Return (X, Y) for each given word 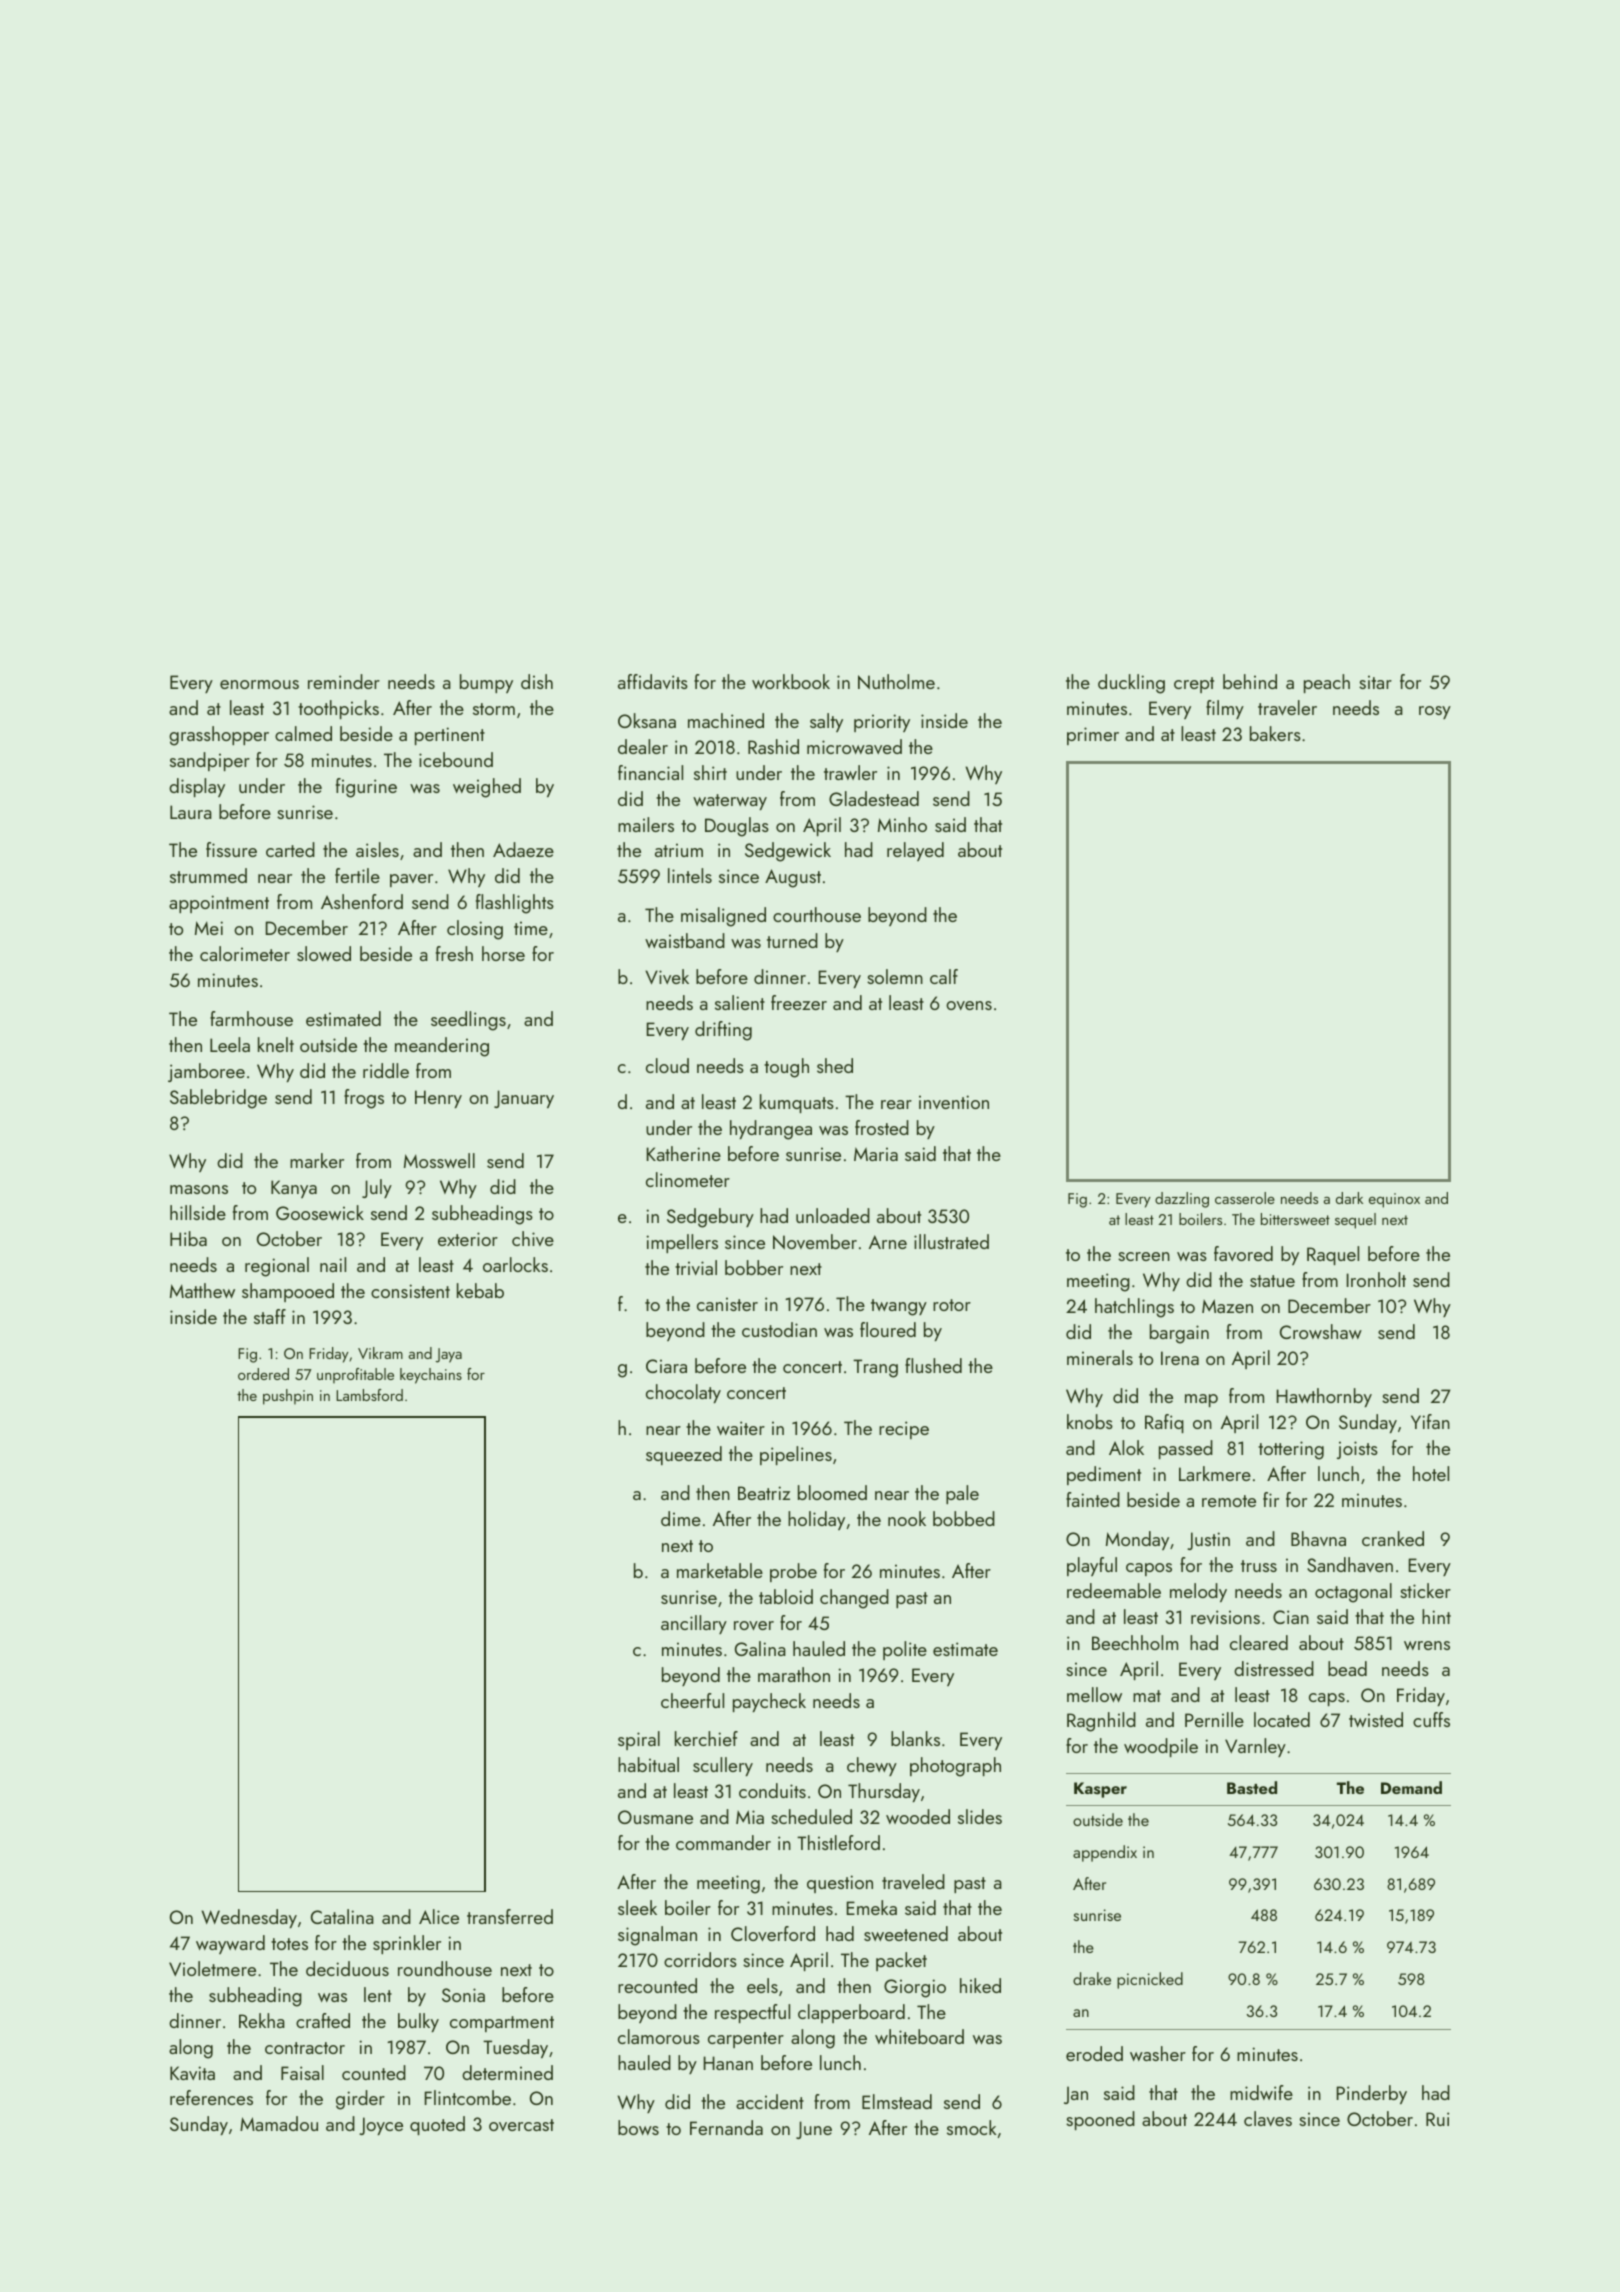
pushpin (288, 1397)
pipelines (796, 1455)
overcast (521, 2125)
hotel (1431, 1473)
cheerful (692, 1700)
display (197, 787)
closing (475, 930)
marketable (720, 1570)
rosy (1435, 712)
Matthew (202, 1290)
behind (1250, 681)
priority (882, 723)
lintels (690, 875)
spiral (639, 1740)
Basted (1252, 1788)
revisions (1225, 1617)
